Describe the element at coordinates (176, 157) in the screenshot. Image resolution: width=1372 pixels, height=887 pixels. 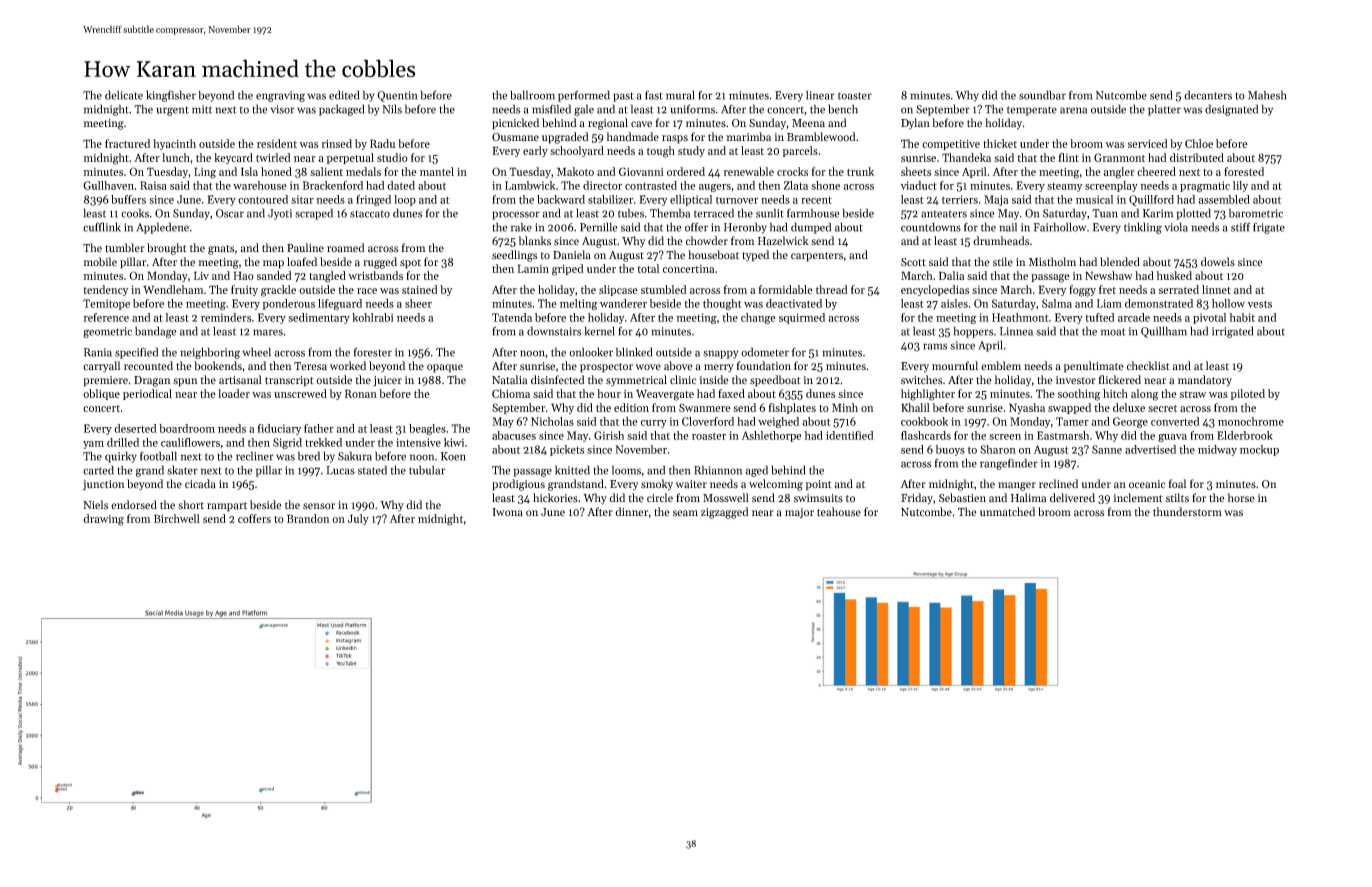
I see `lunch` at that location.
